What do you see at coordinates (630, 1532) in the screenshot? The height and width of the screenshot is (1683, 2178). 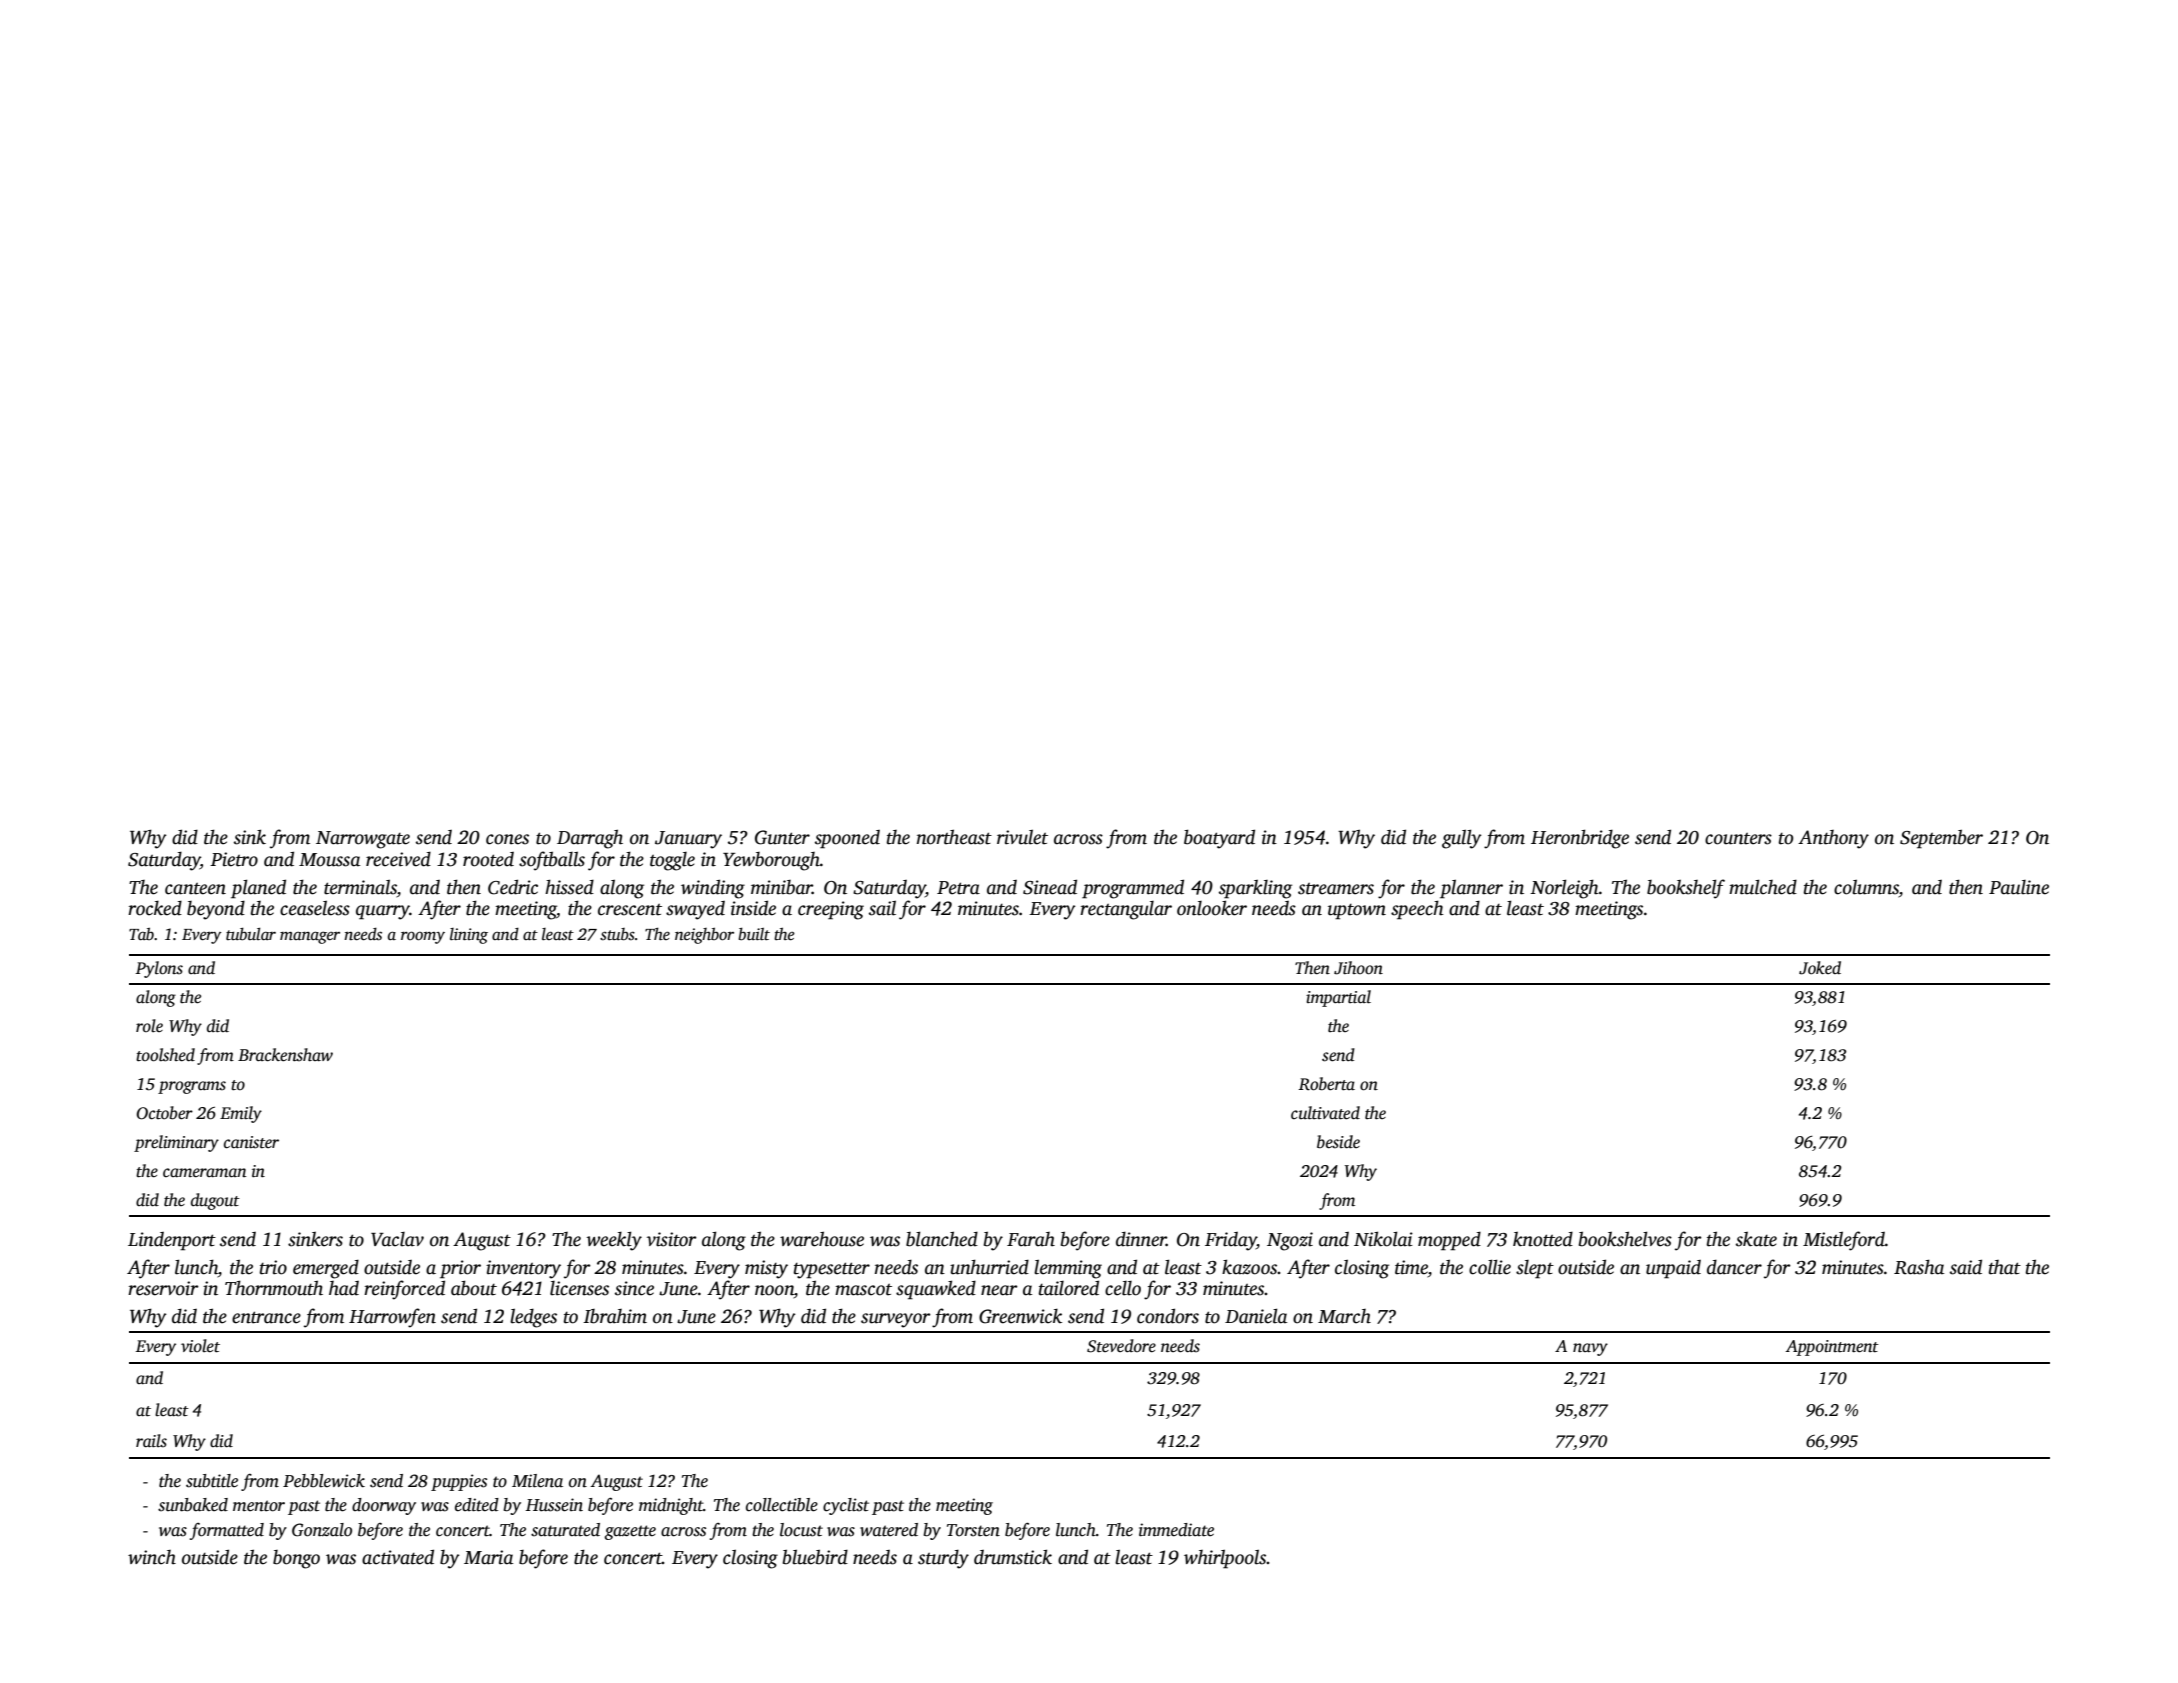 I see `gazette` at bounding box center [630, 1532].
